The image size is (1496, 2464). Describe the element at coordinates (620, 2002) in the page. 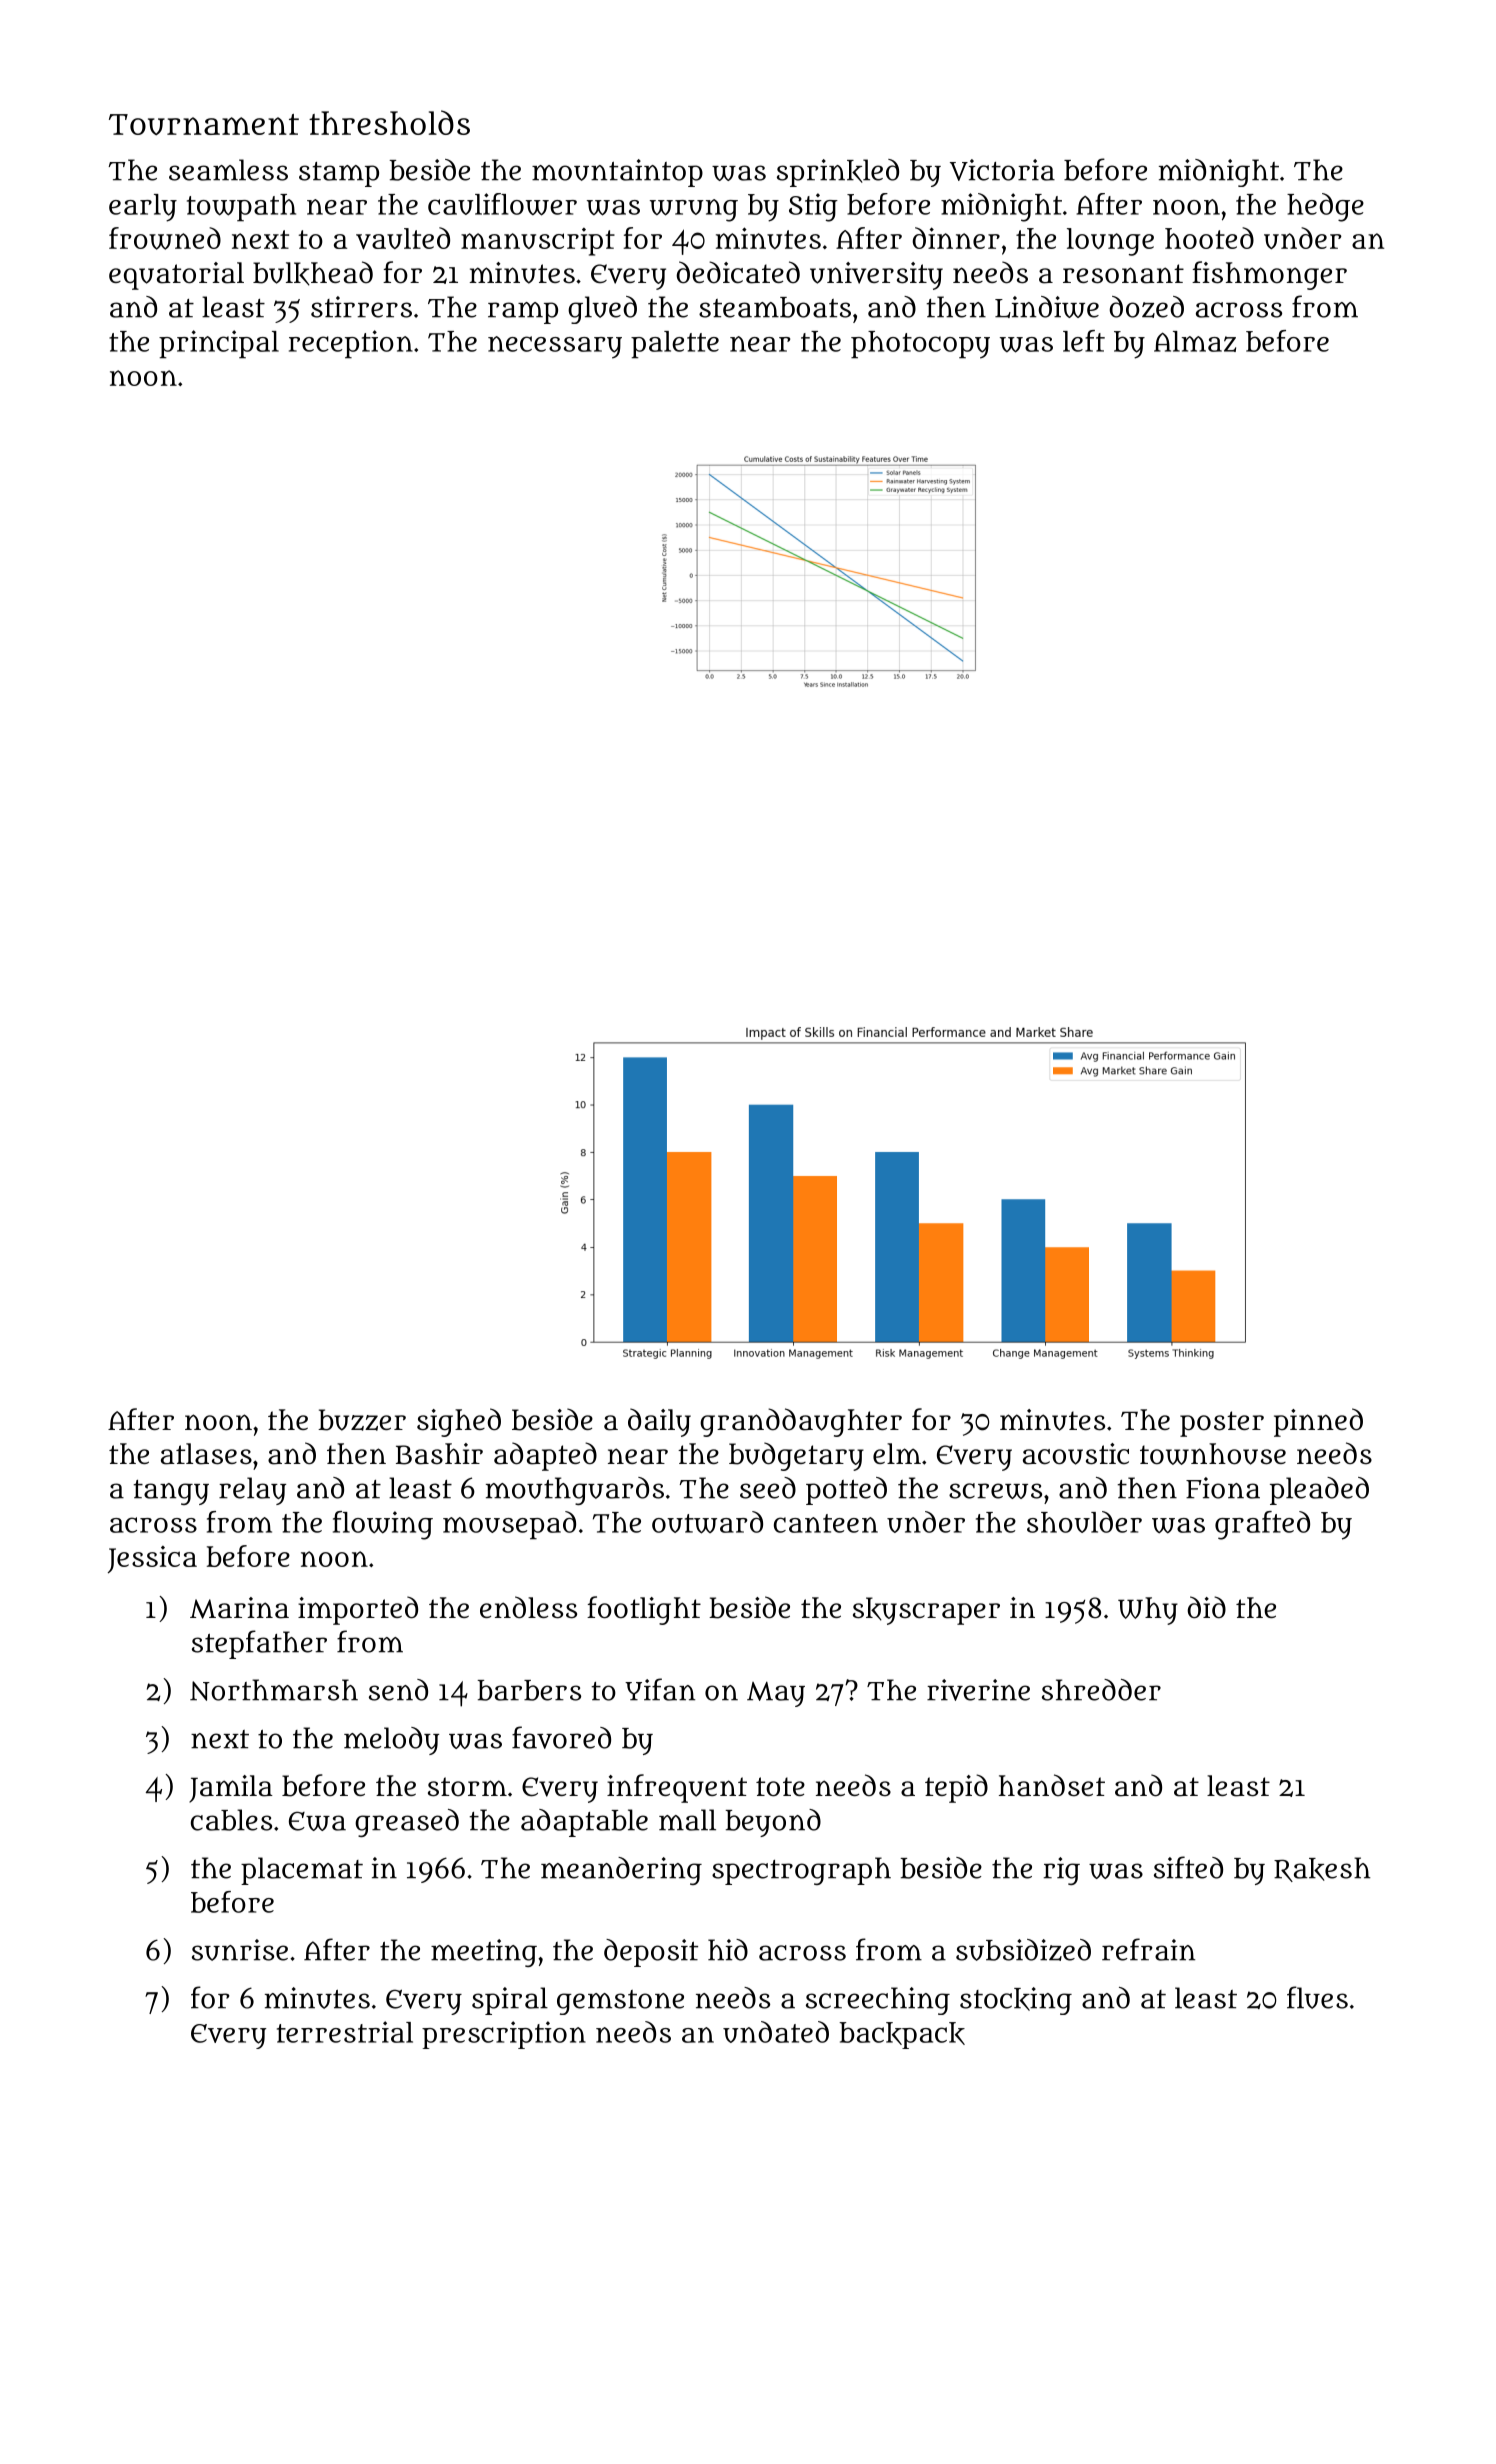

I see `gemstone` at that location.
